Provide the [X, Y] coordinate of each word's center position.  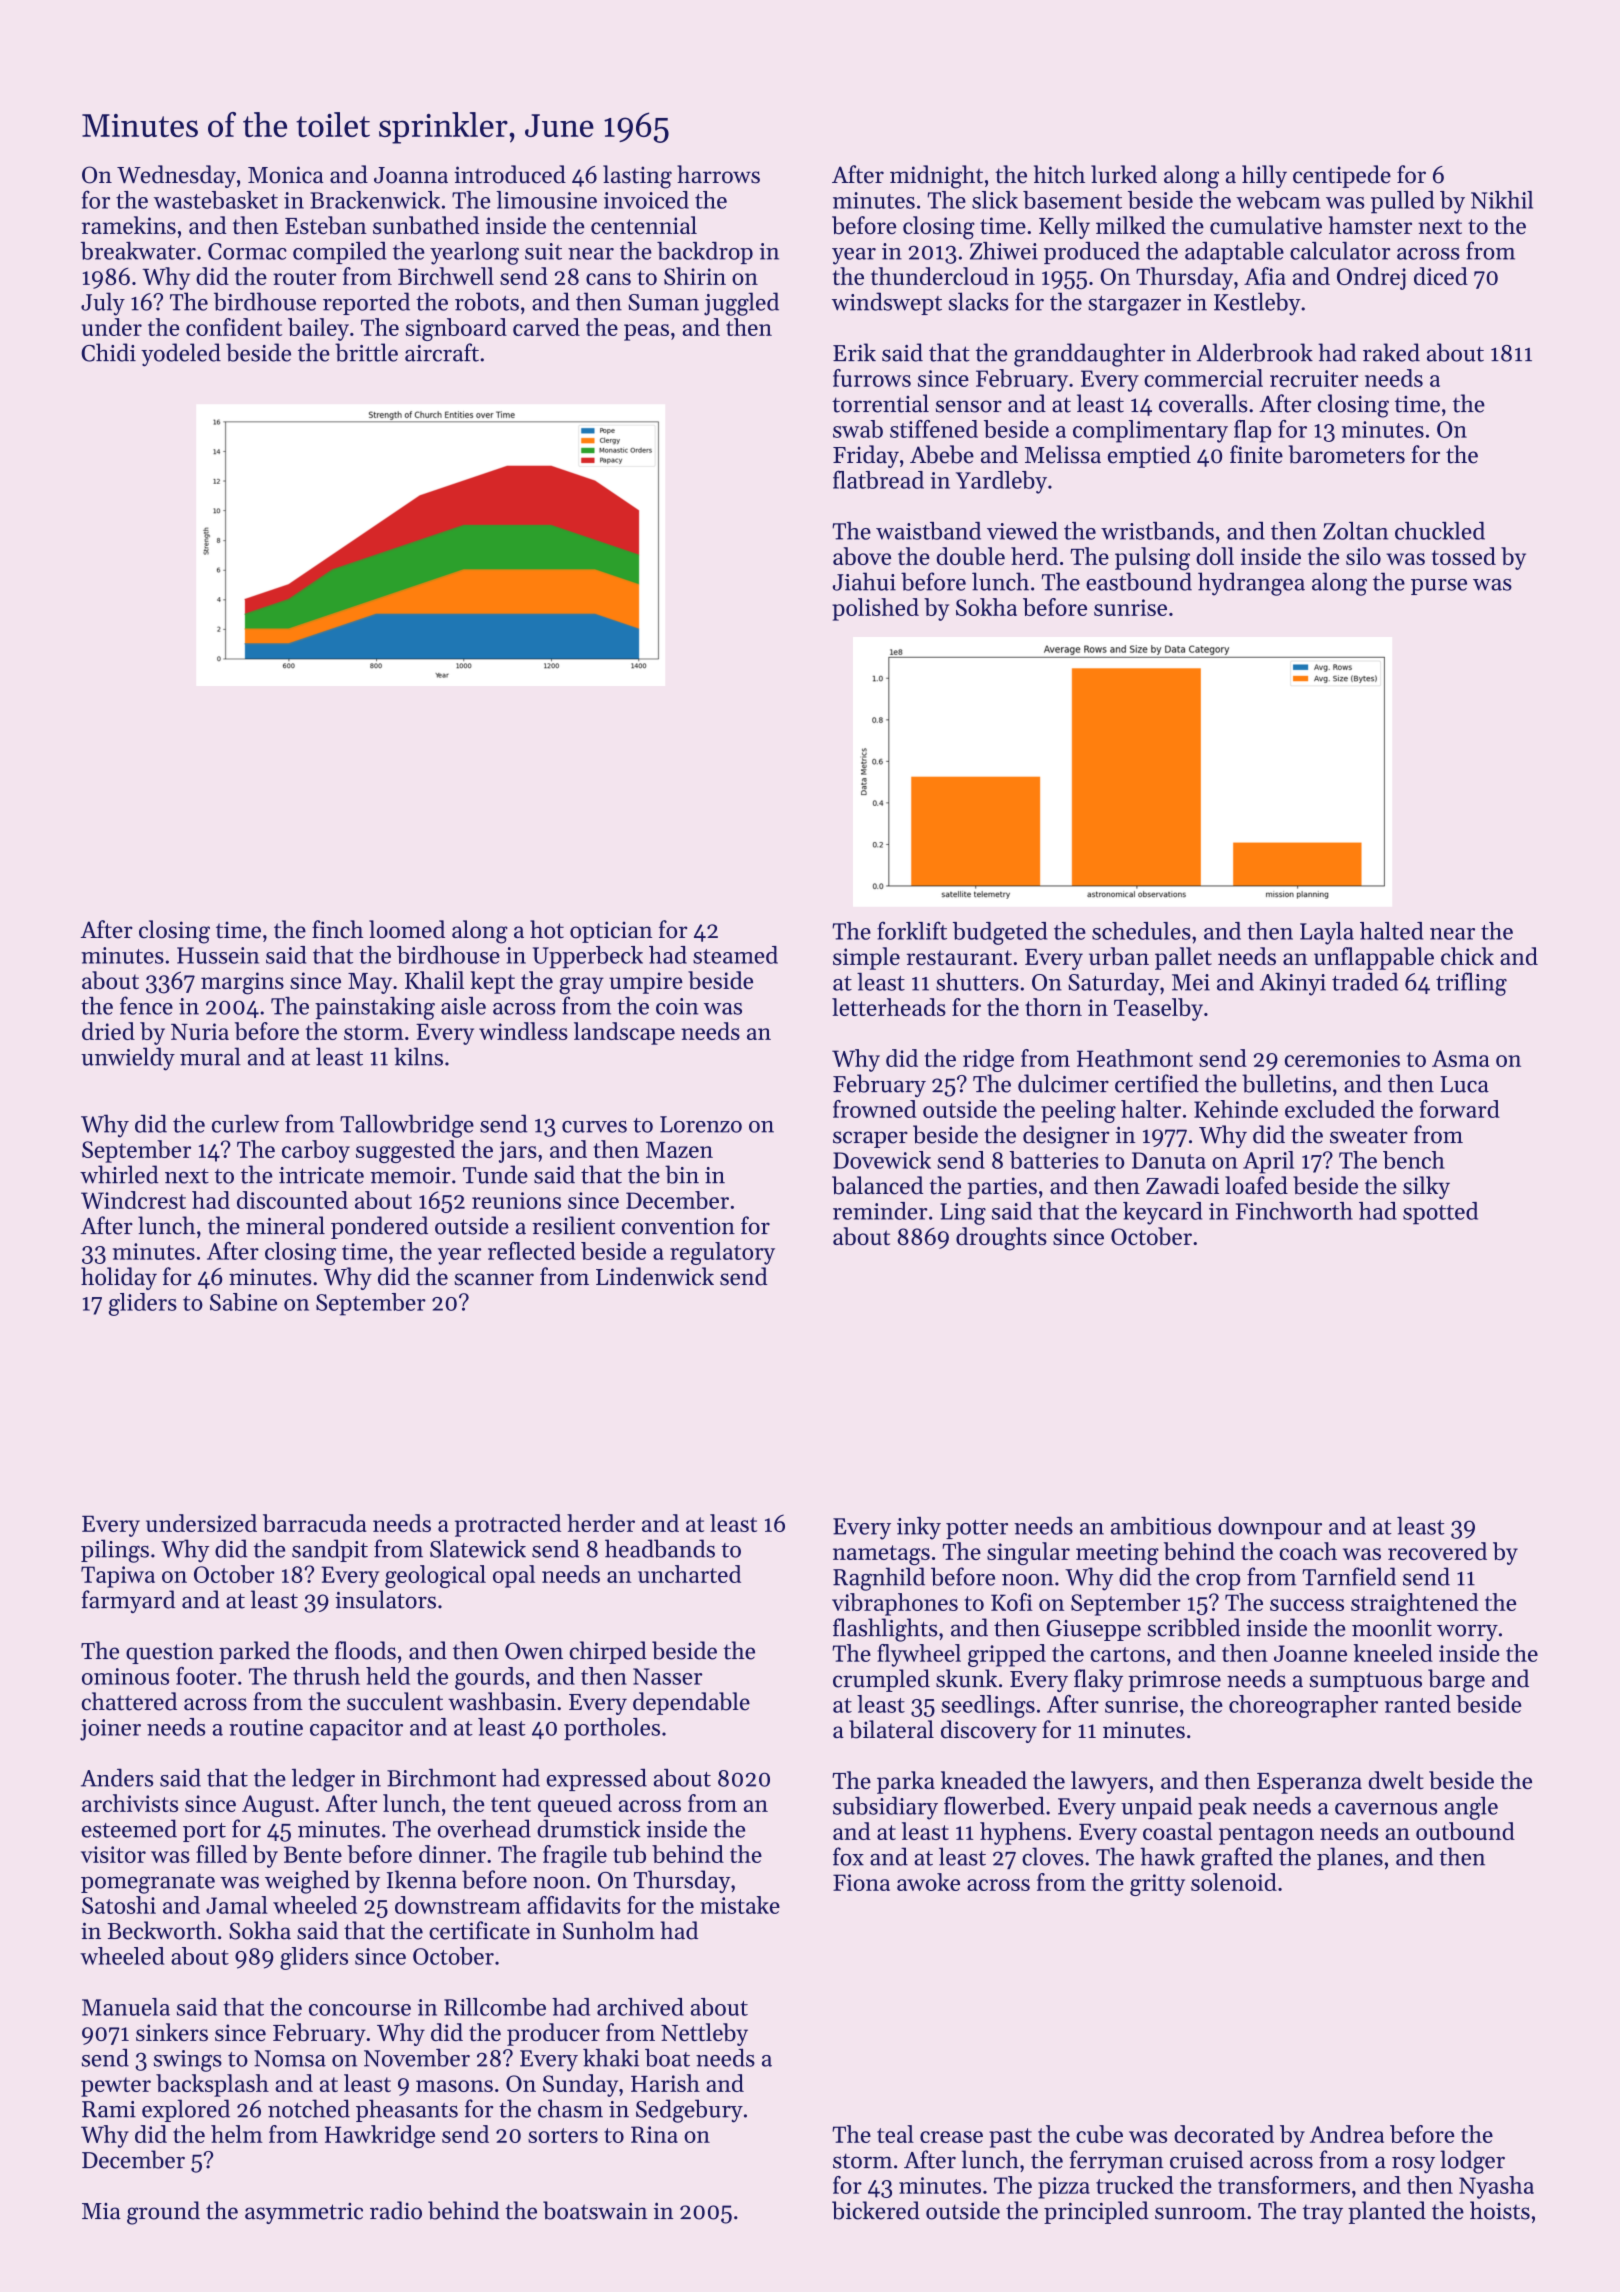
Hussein [218, 955]
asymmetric [304, 2213]
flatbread [878, 479]
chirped [608, 1652]
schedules [1141, 931]
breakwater [138, 251]
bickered [876, 2210]
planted [1387, 2212]
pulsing [1152, 558]
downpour [1270, 1528]
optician [611, 932]
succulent [395, 1701]
